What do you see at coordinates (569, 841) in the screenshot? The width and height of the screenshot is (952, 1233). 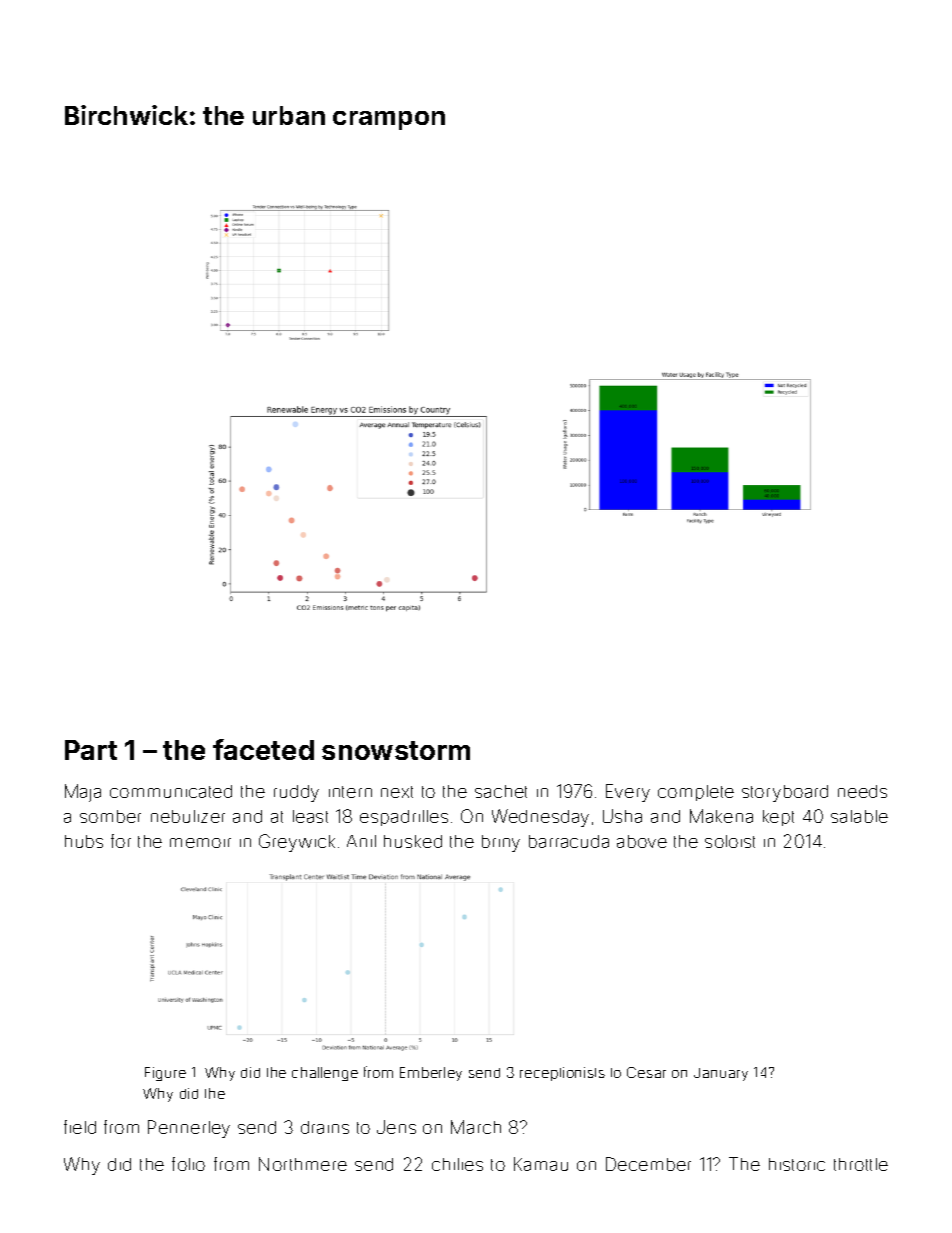 I see `barracuda` at bounding box center [569, 841].
